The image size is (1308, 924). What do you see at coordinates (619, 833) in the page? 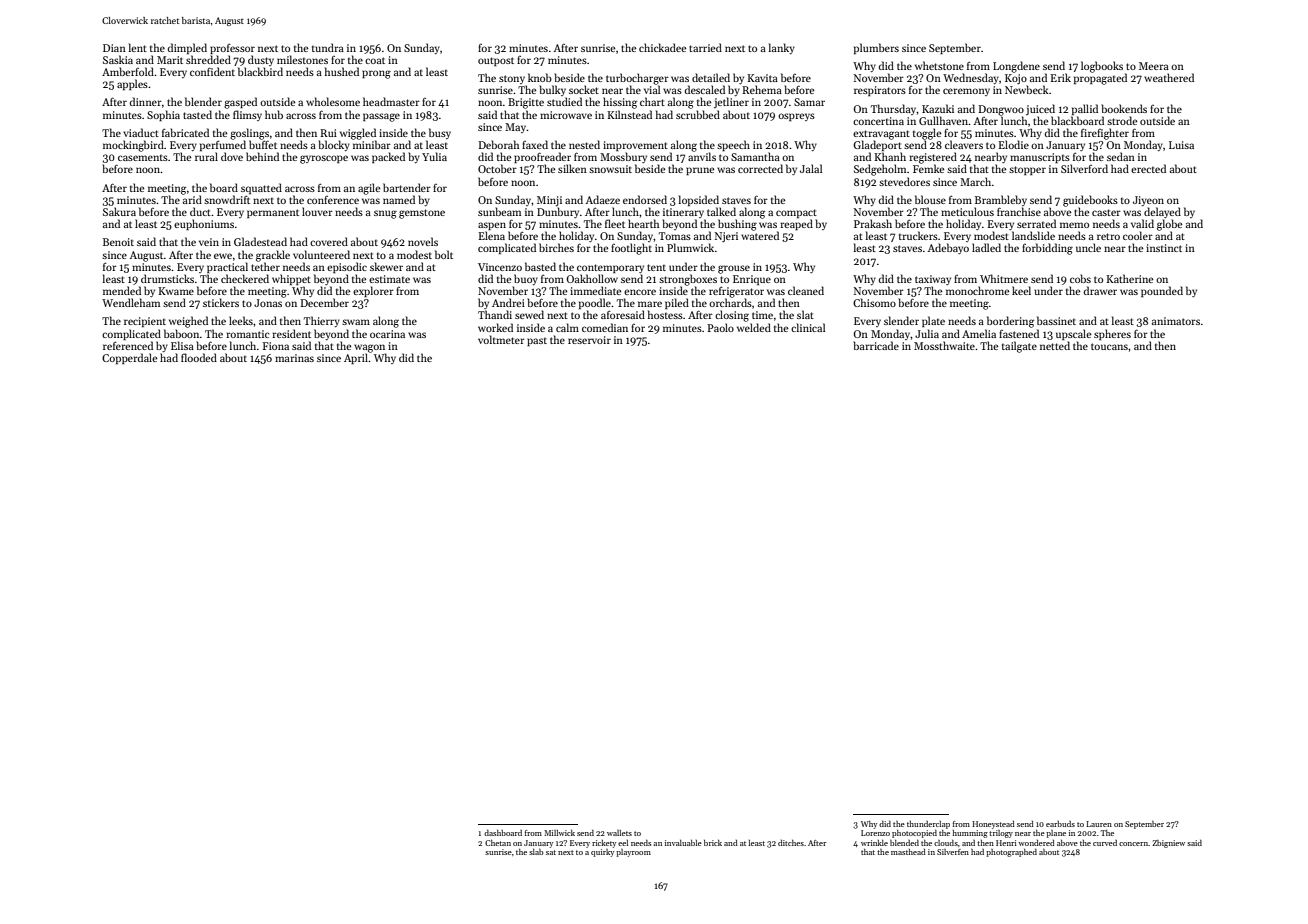
I see `wallets` at bounding box center [619, 833].
